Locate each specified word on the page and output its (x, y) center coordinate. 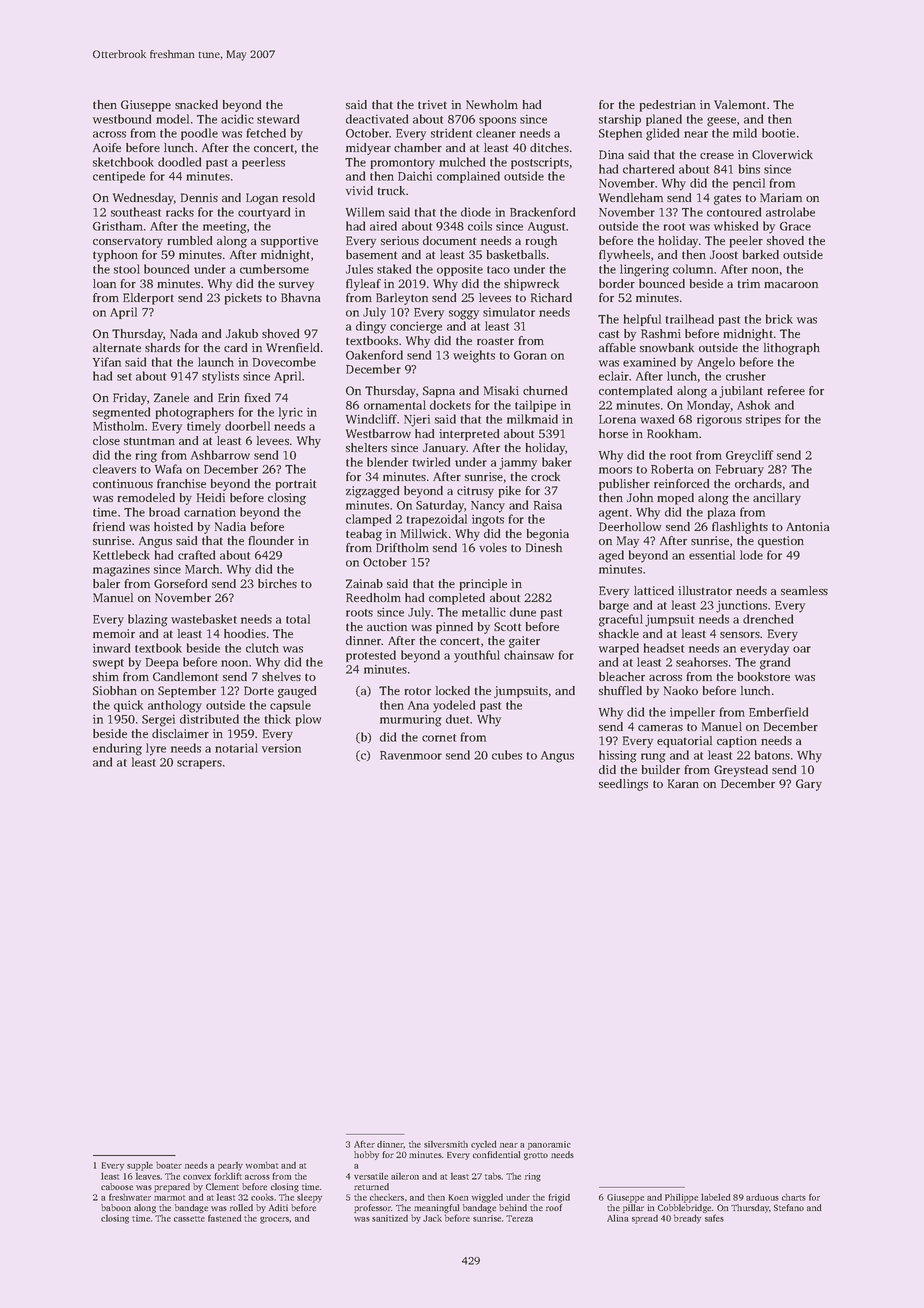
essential (712, 555)
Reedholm (373, 597)
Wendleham (631, 197)
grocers (274, 1220)
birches (277, 583)
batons (772, 755)
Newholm (492, 104)
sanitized (390, 1218)
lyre (156, 749)
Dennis (199, 197)
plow (308, 720)
